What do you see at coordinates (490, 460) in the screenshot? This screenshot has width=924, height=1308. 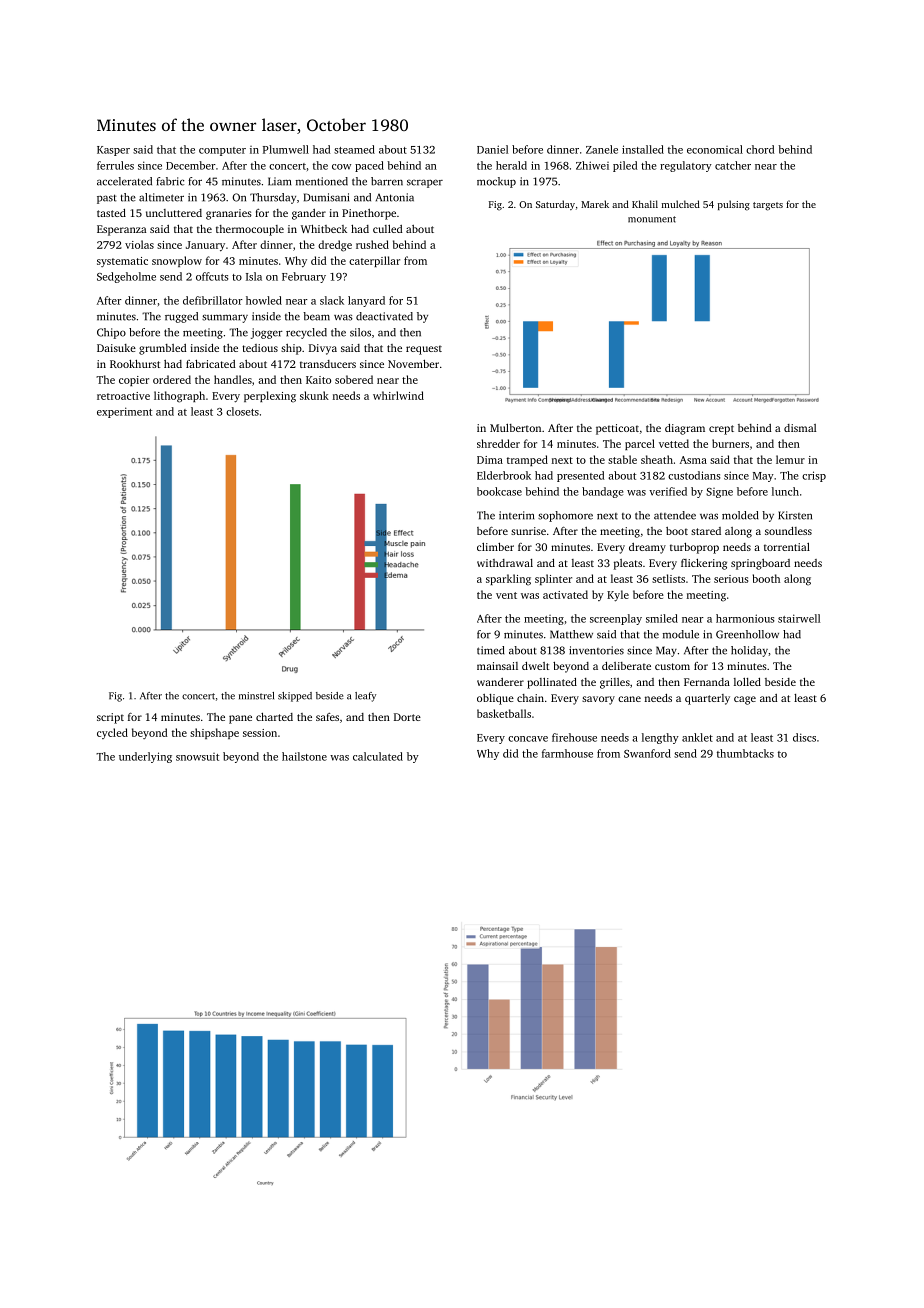 I see `Dima` at bounding box center [490, 460].
